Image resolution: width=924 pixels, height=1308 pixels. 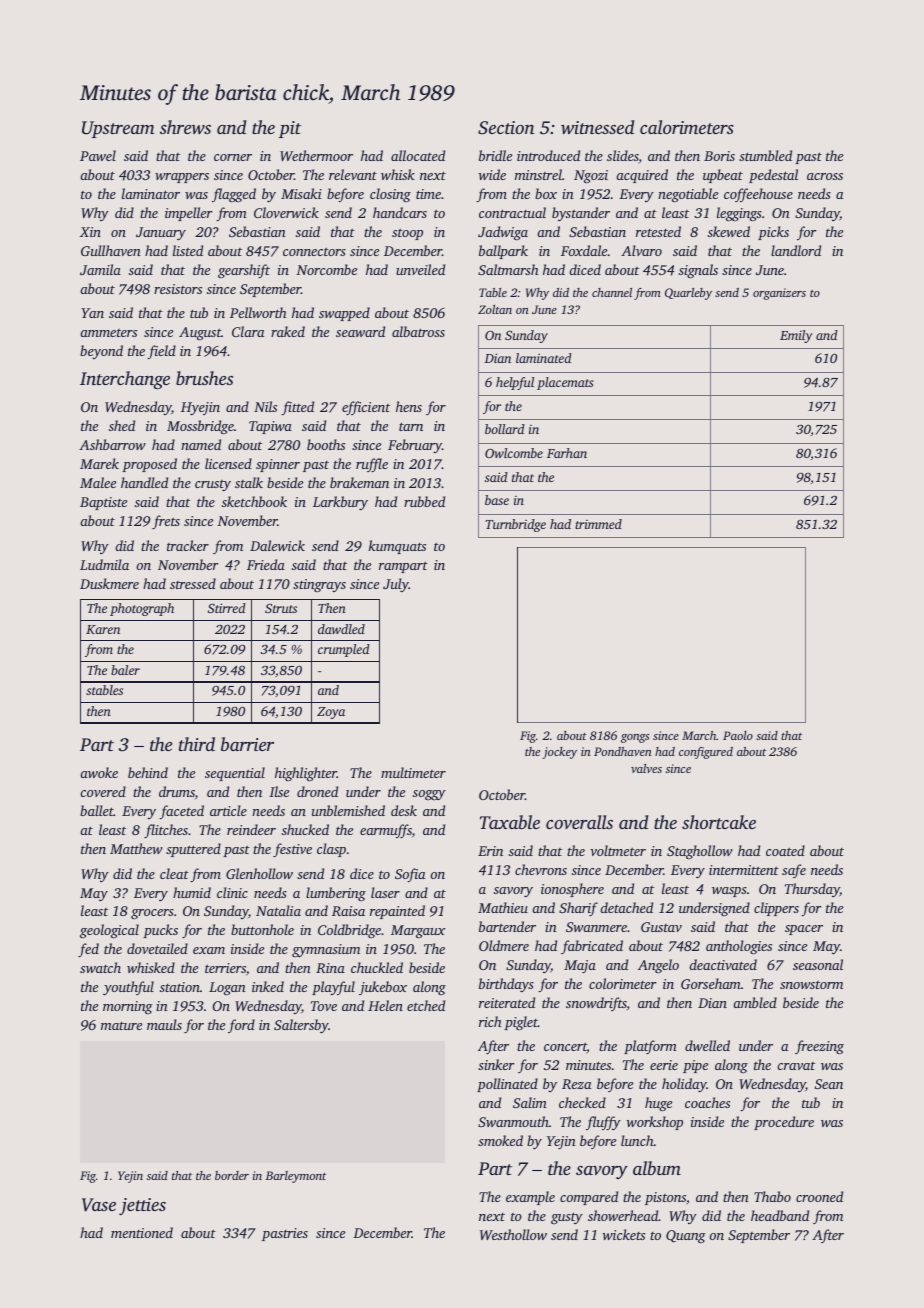 I want to click on Gorseham, so click(x=711, y=983).
